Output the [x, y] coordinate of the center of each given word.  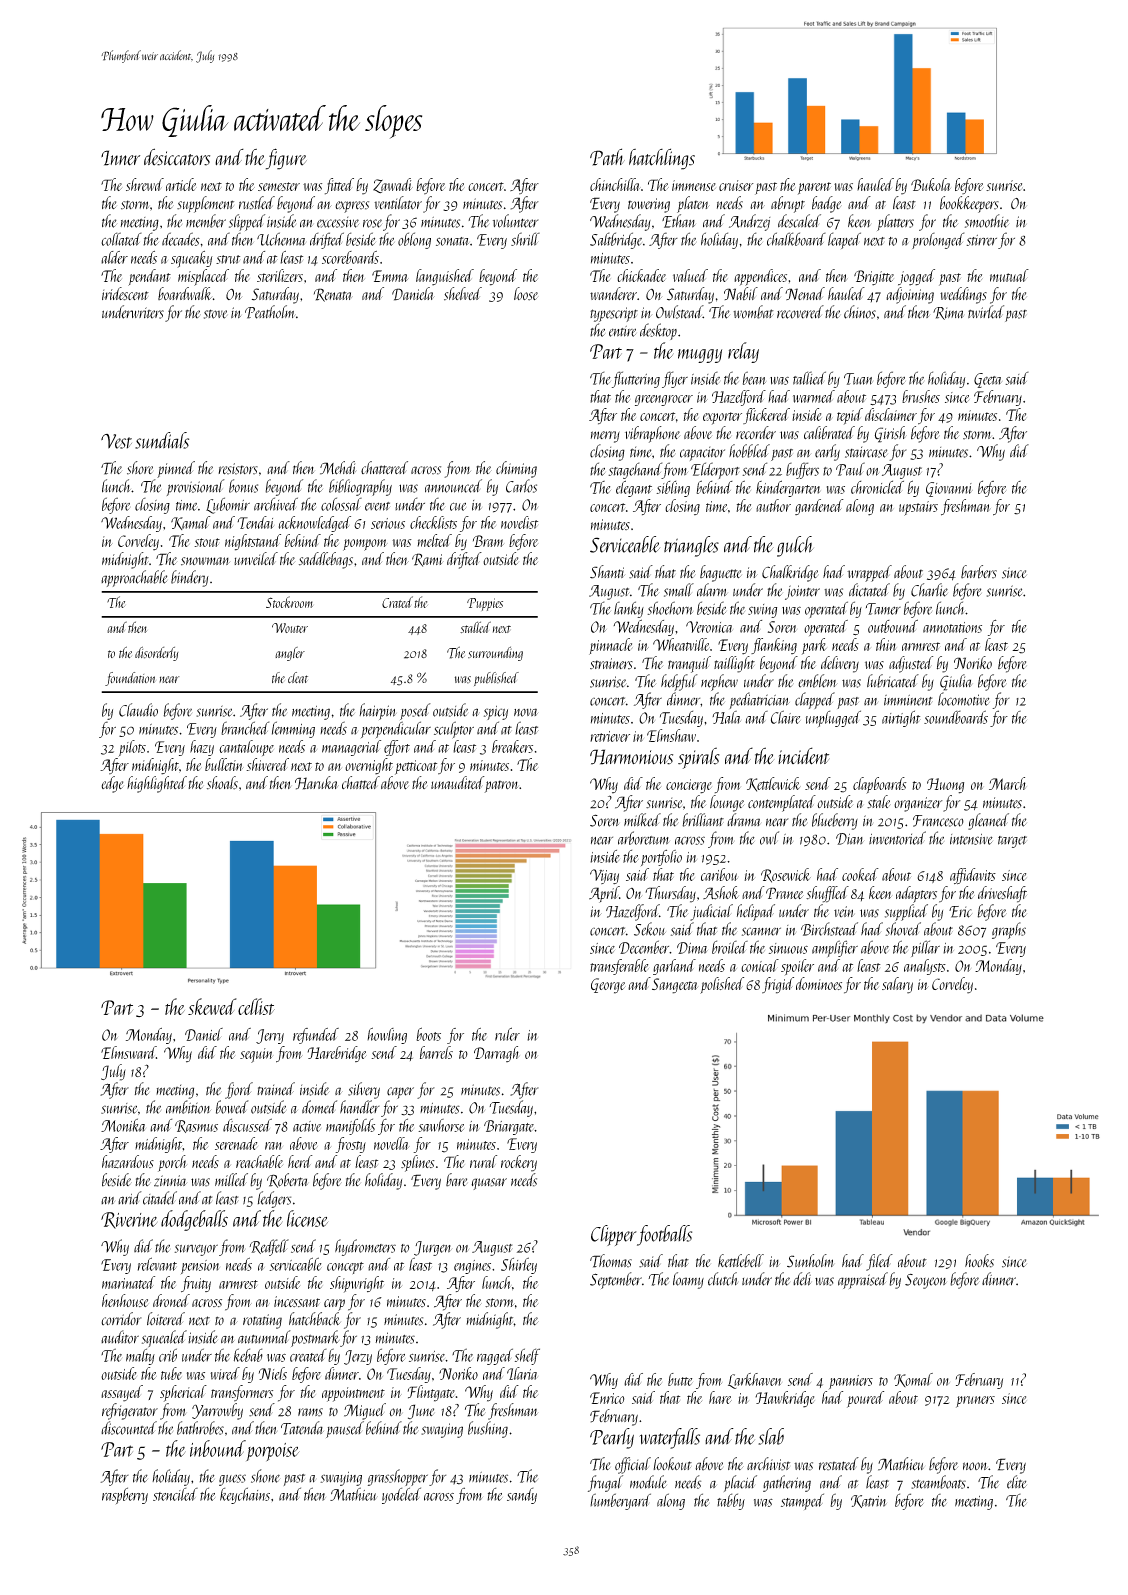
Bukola [931, 184]
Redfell [269, 1247]
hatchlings [662, 159]
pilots [132, 748]
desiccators [177, 157]
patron [501, 786]
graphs [1009, 930]
